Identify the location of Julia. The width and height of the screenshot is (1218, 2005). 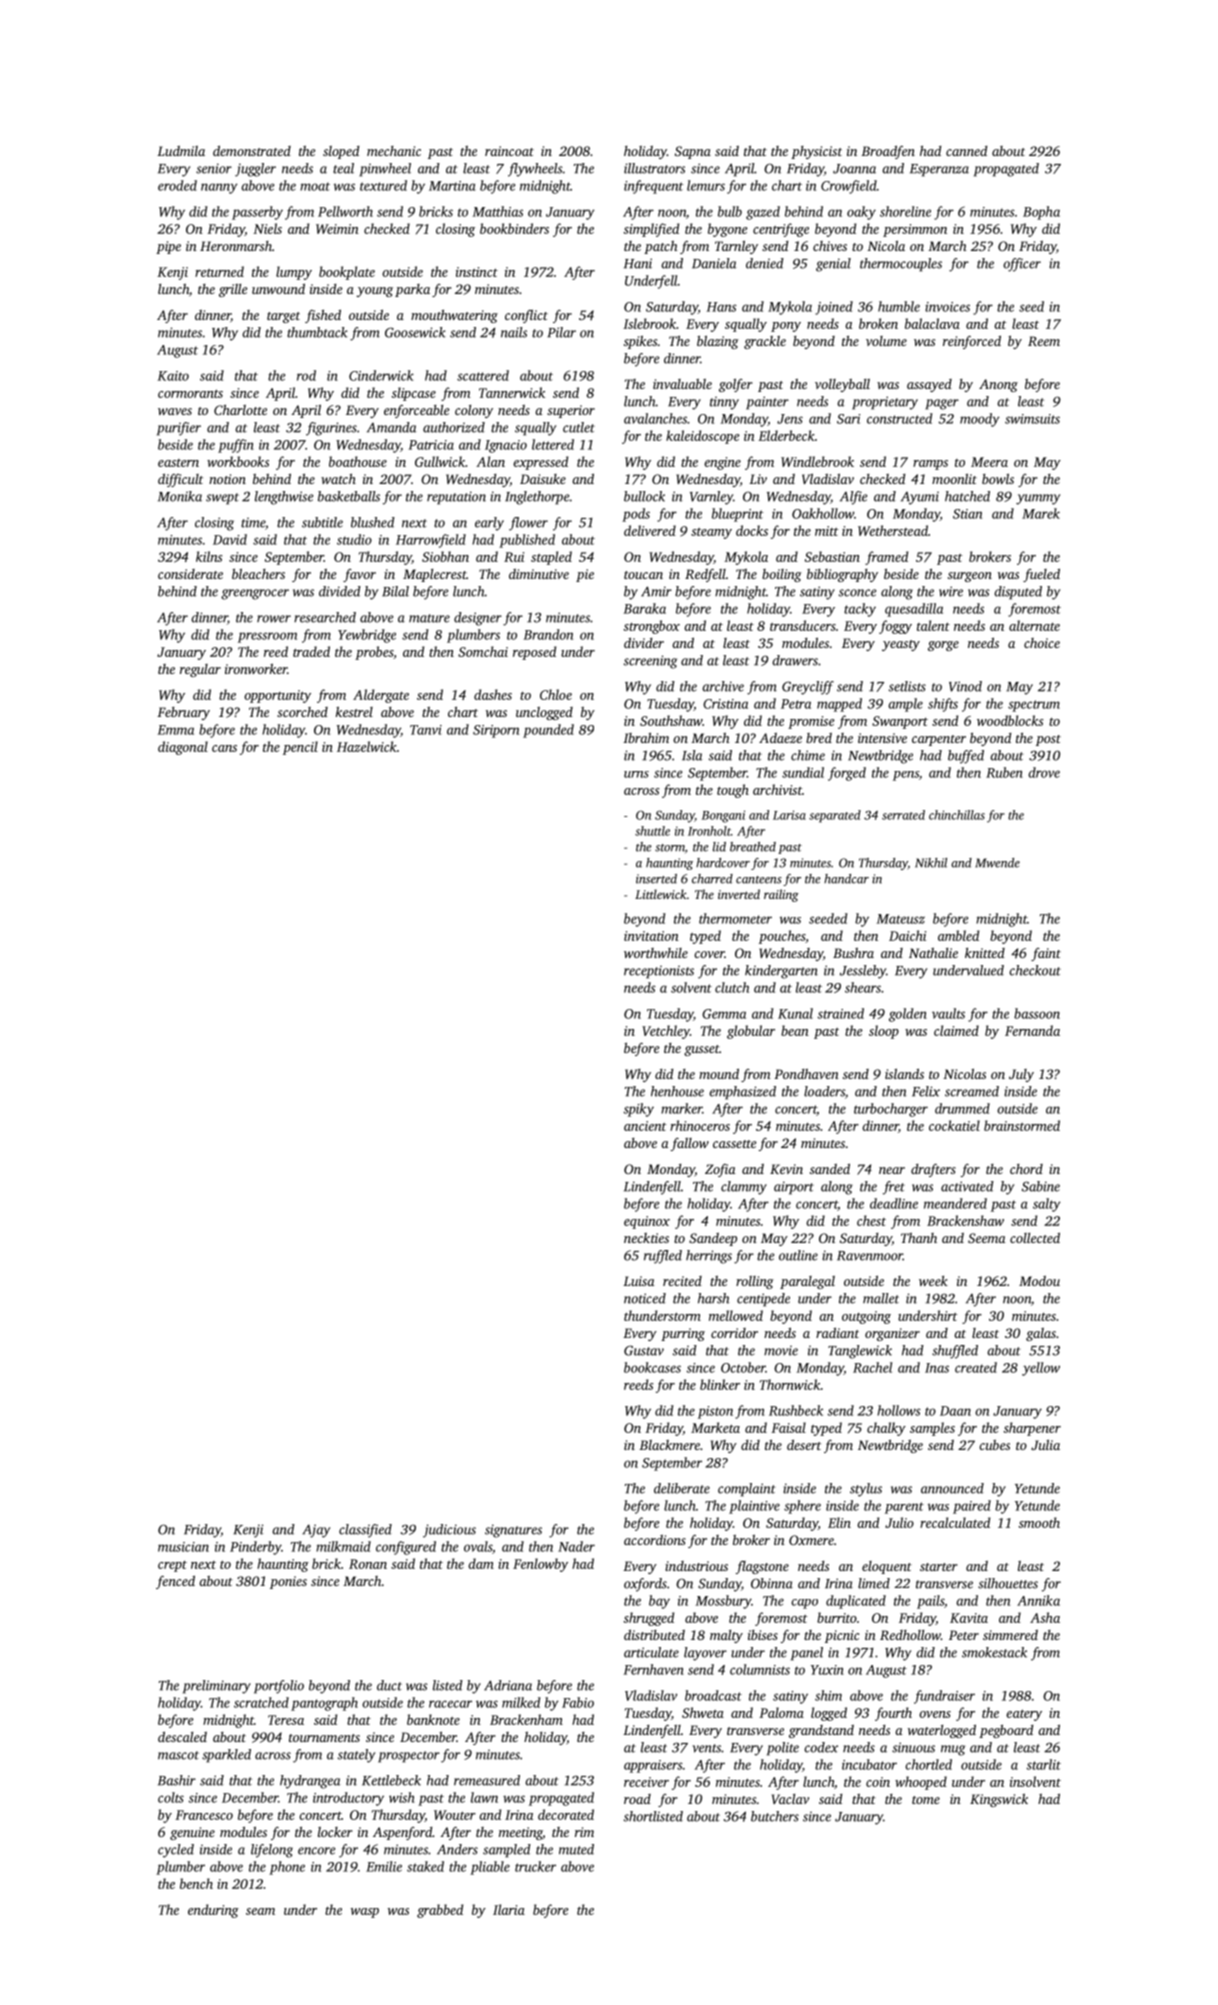
(1045, 1445).
